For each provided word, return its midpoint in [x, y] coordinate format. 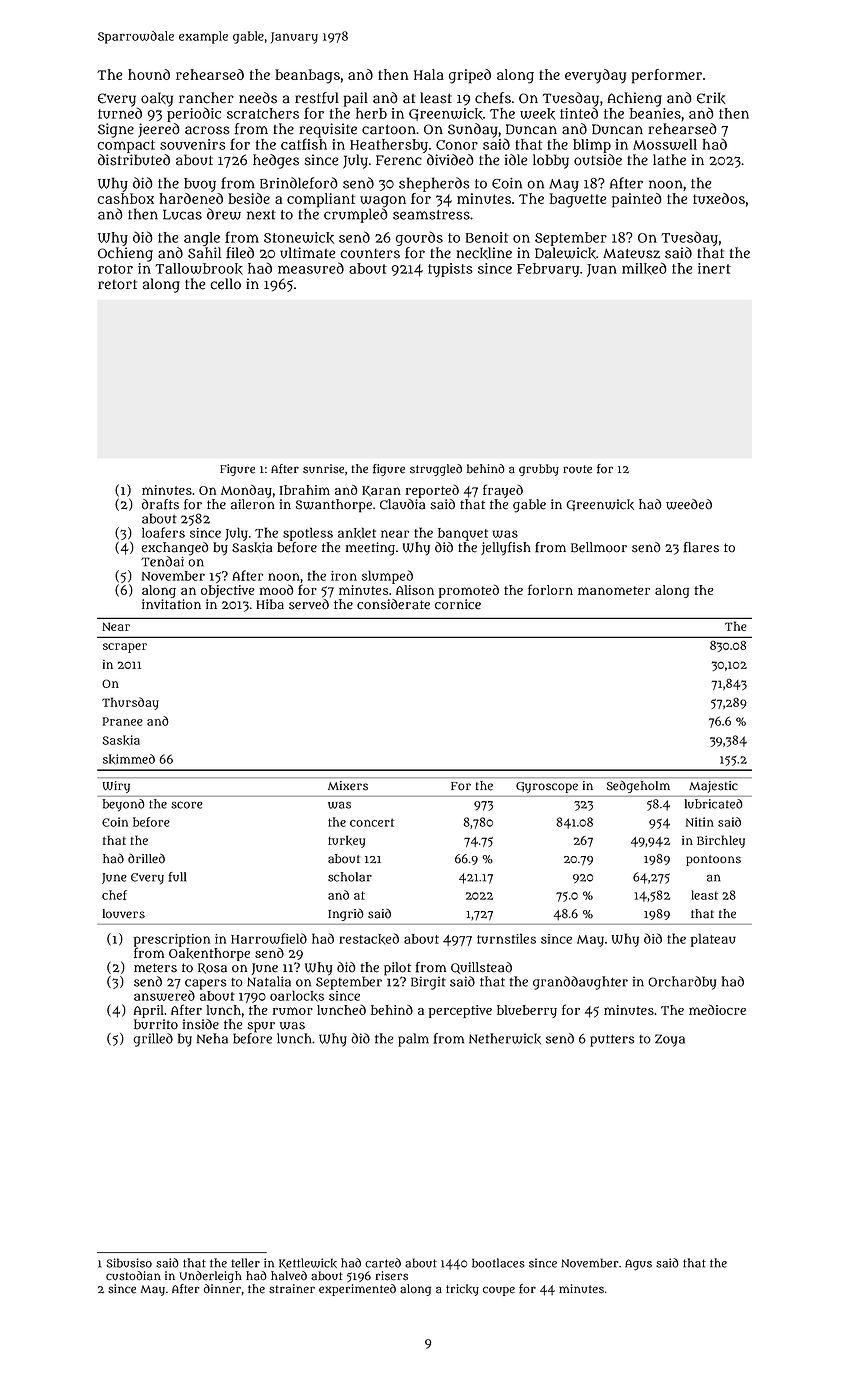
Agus [638, 1265]
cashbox [125, 198]
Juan [602, 270]
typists [450, 270]
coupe [499, 1291]
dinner [222, 1289]
